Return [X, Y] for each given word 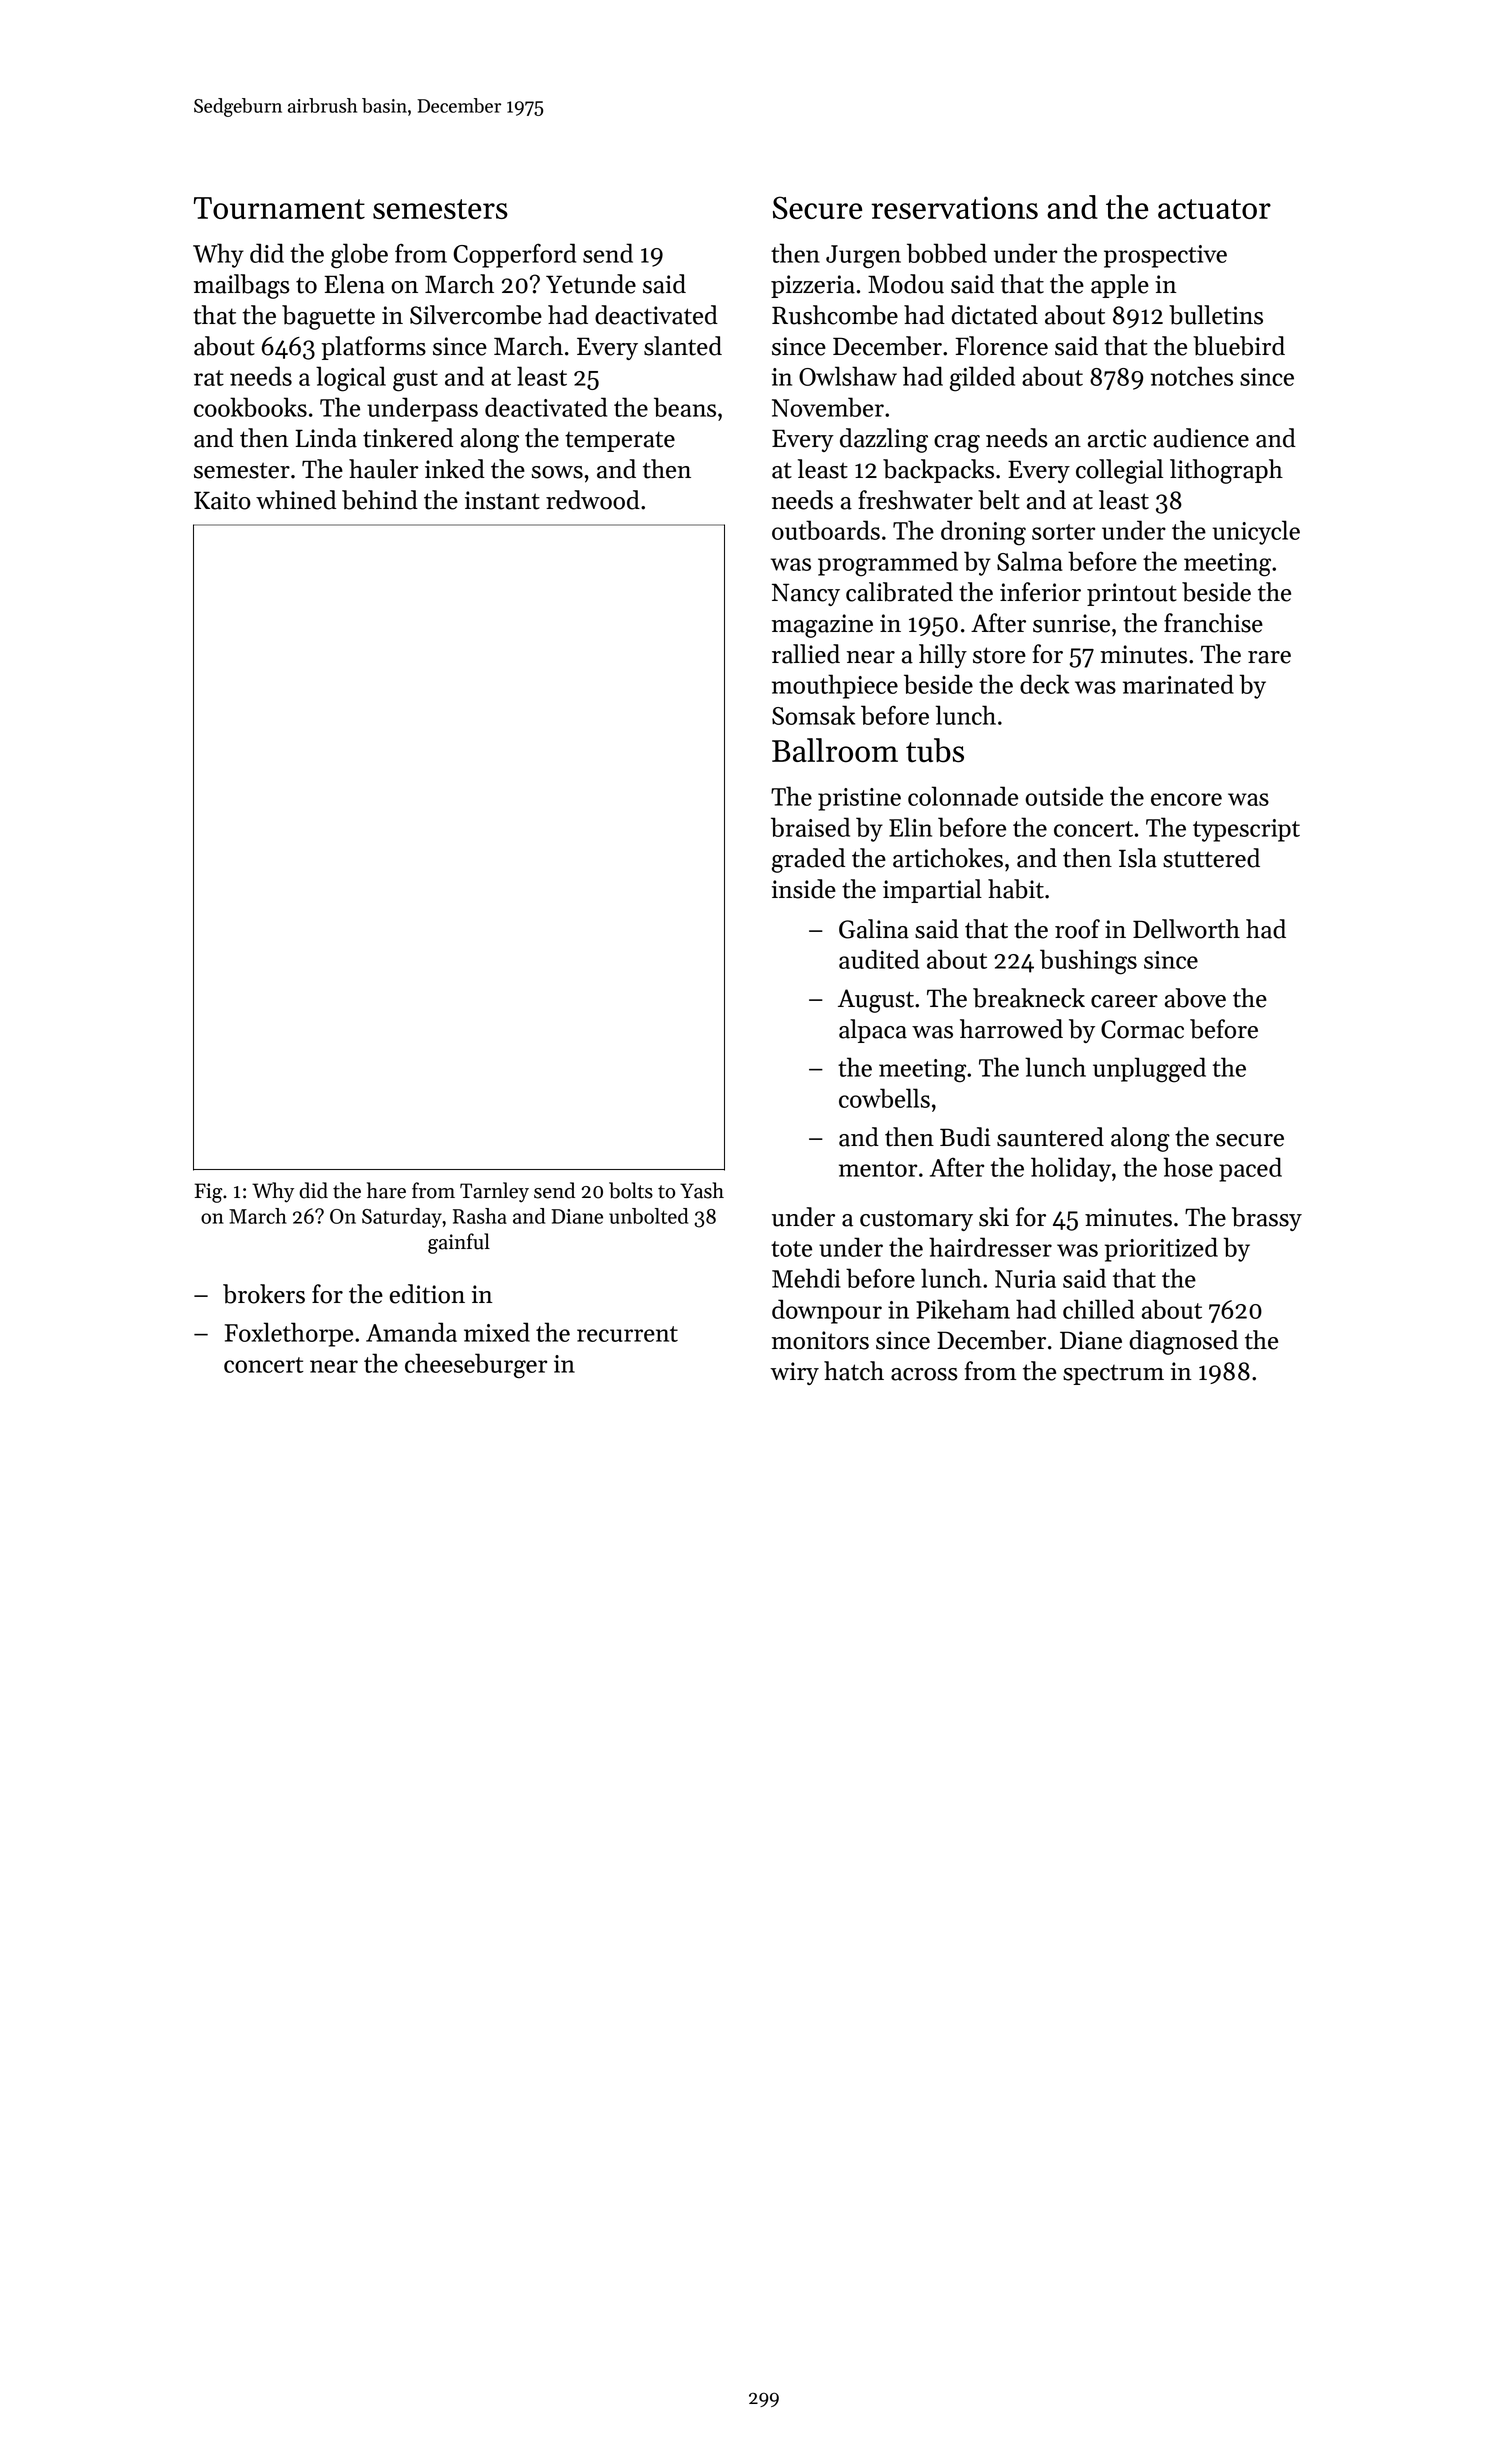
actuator [1214, 209]
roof [1077, 929]
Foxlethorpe [289, 1334]
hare [386, 1190]
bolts [631, 1190]
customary [916, 1221]
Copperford [514, 255]
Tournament [279, 208]
